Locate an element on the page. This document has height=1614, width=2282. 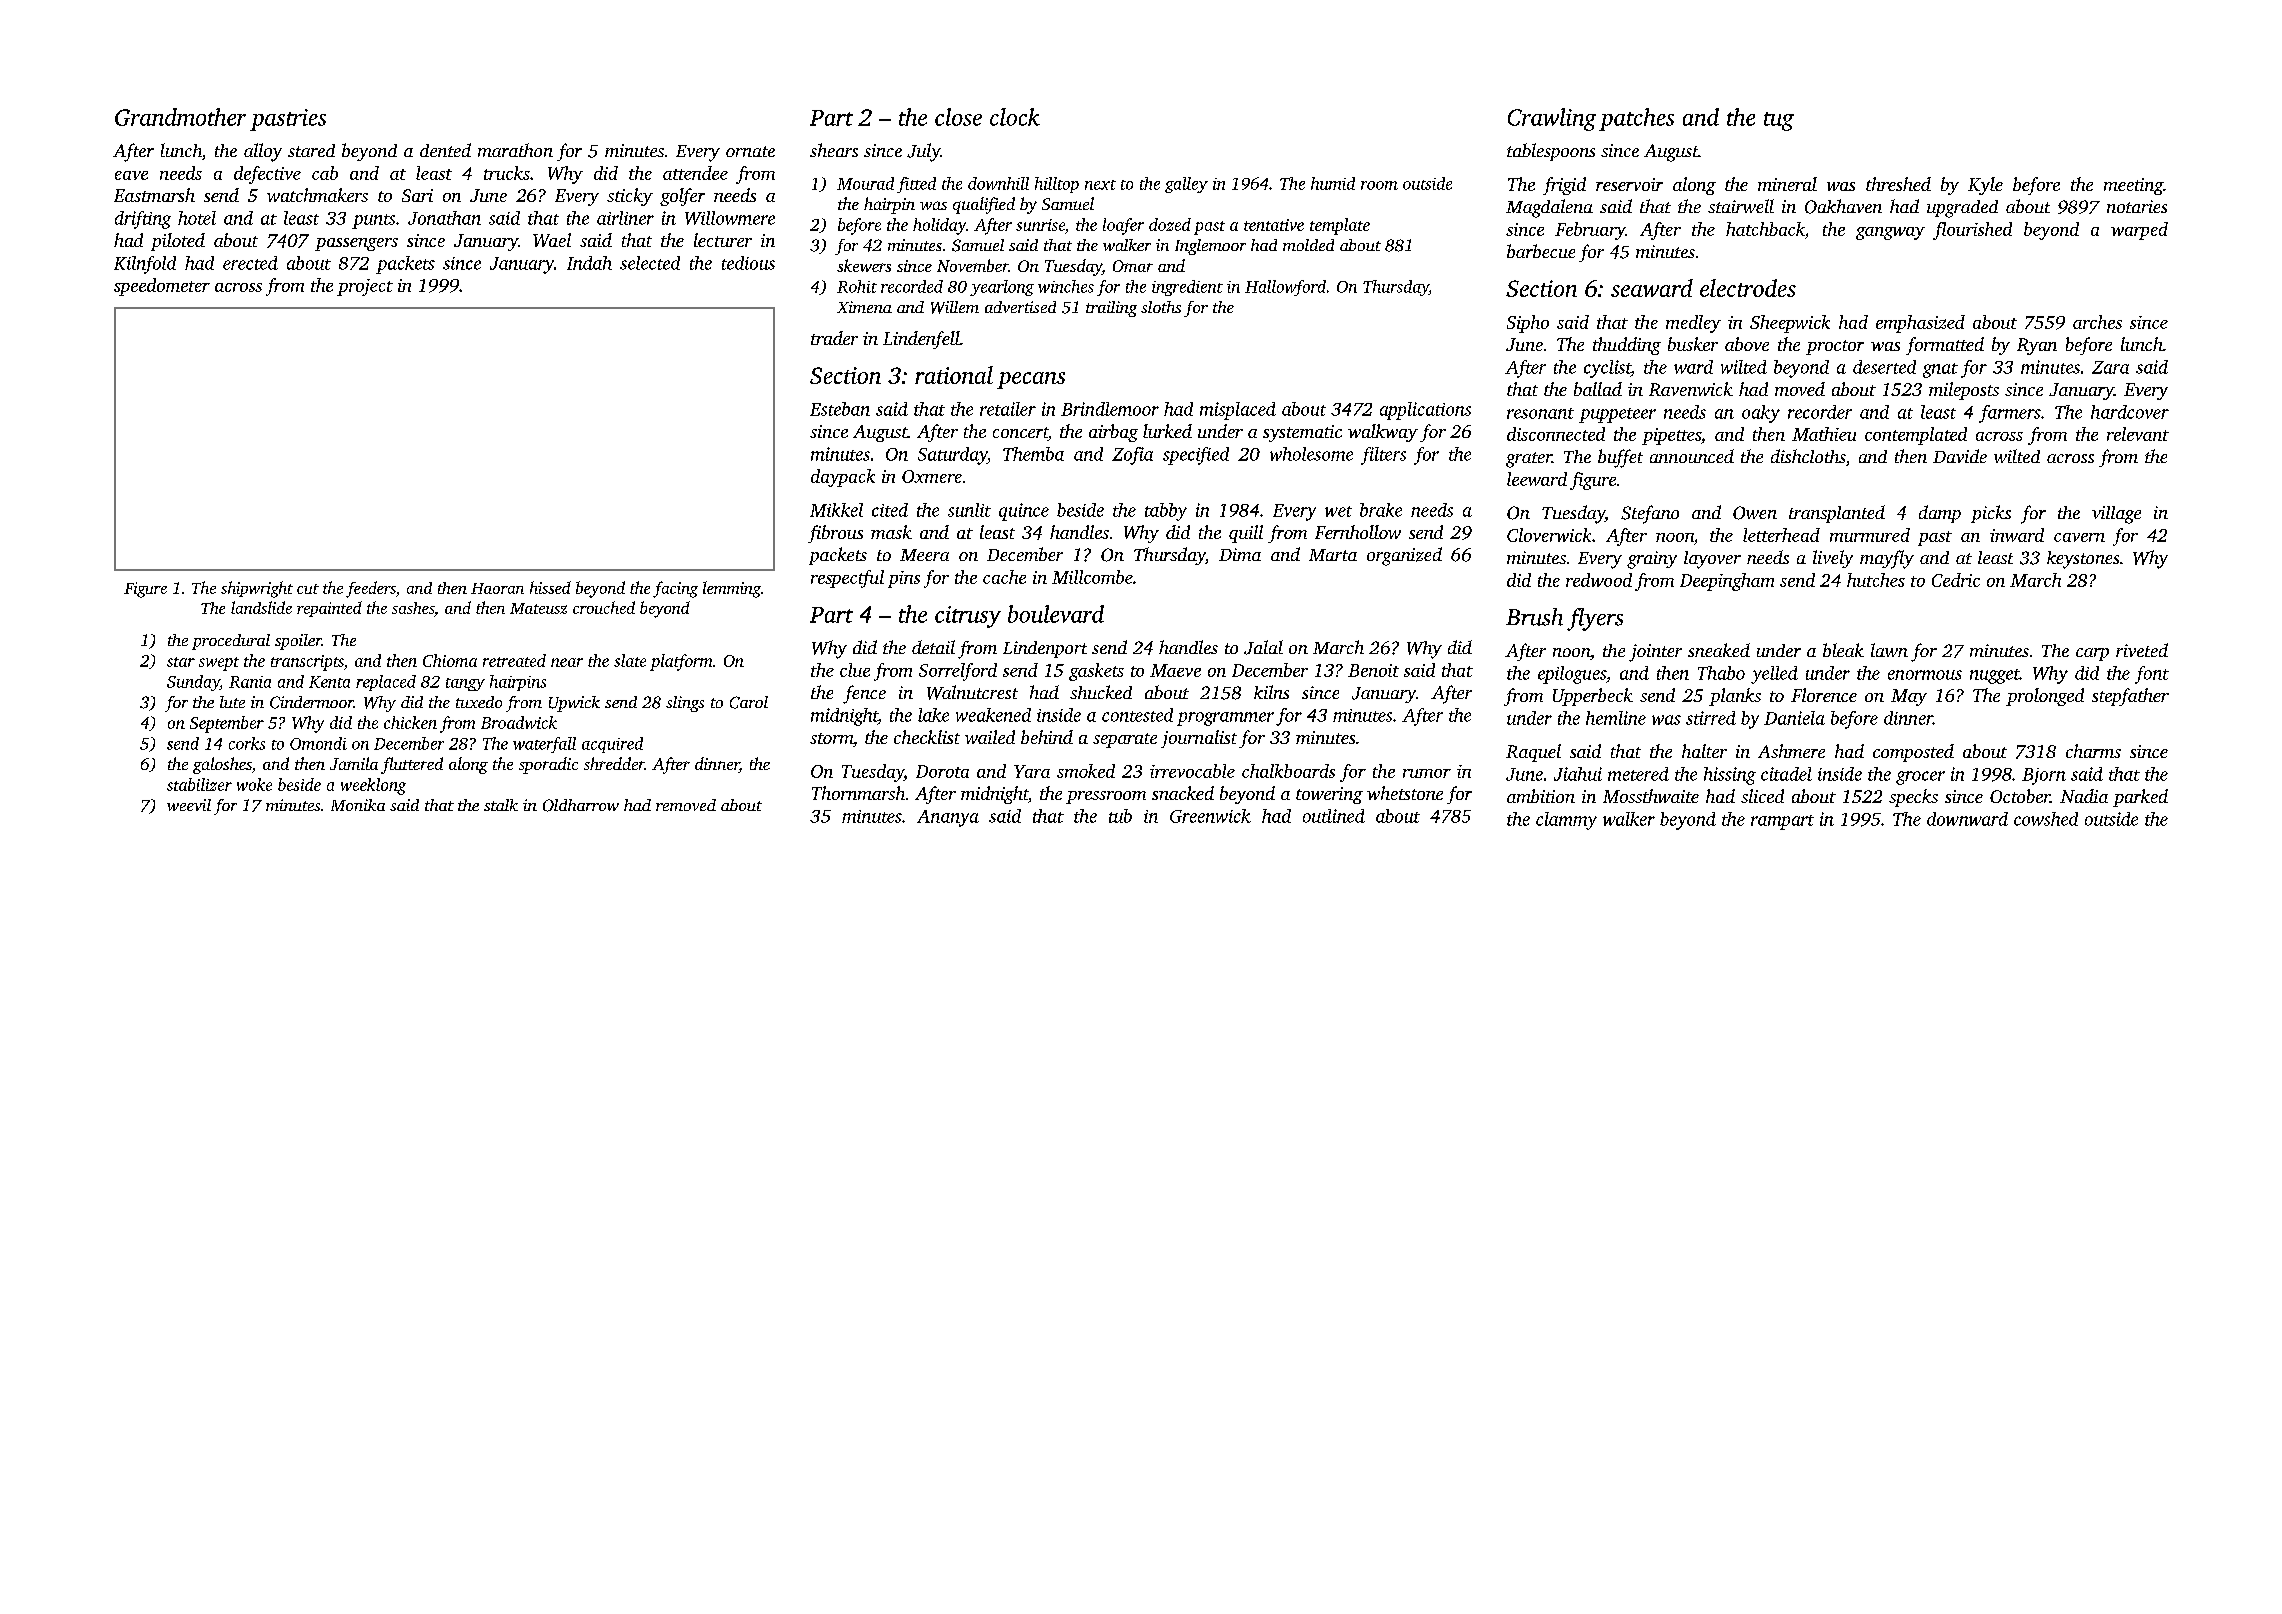
snacked is located at coordinates (1183, 793).
